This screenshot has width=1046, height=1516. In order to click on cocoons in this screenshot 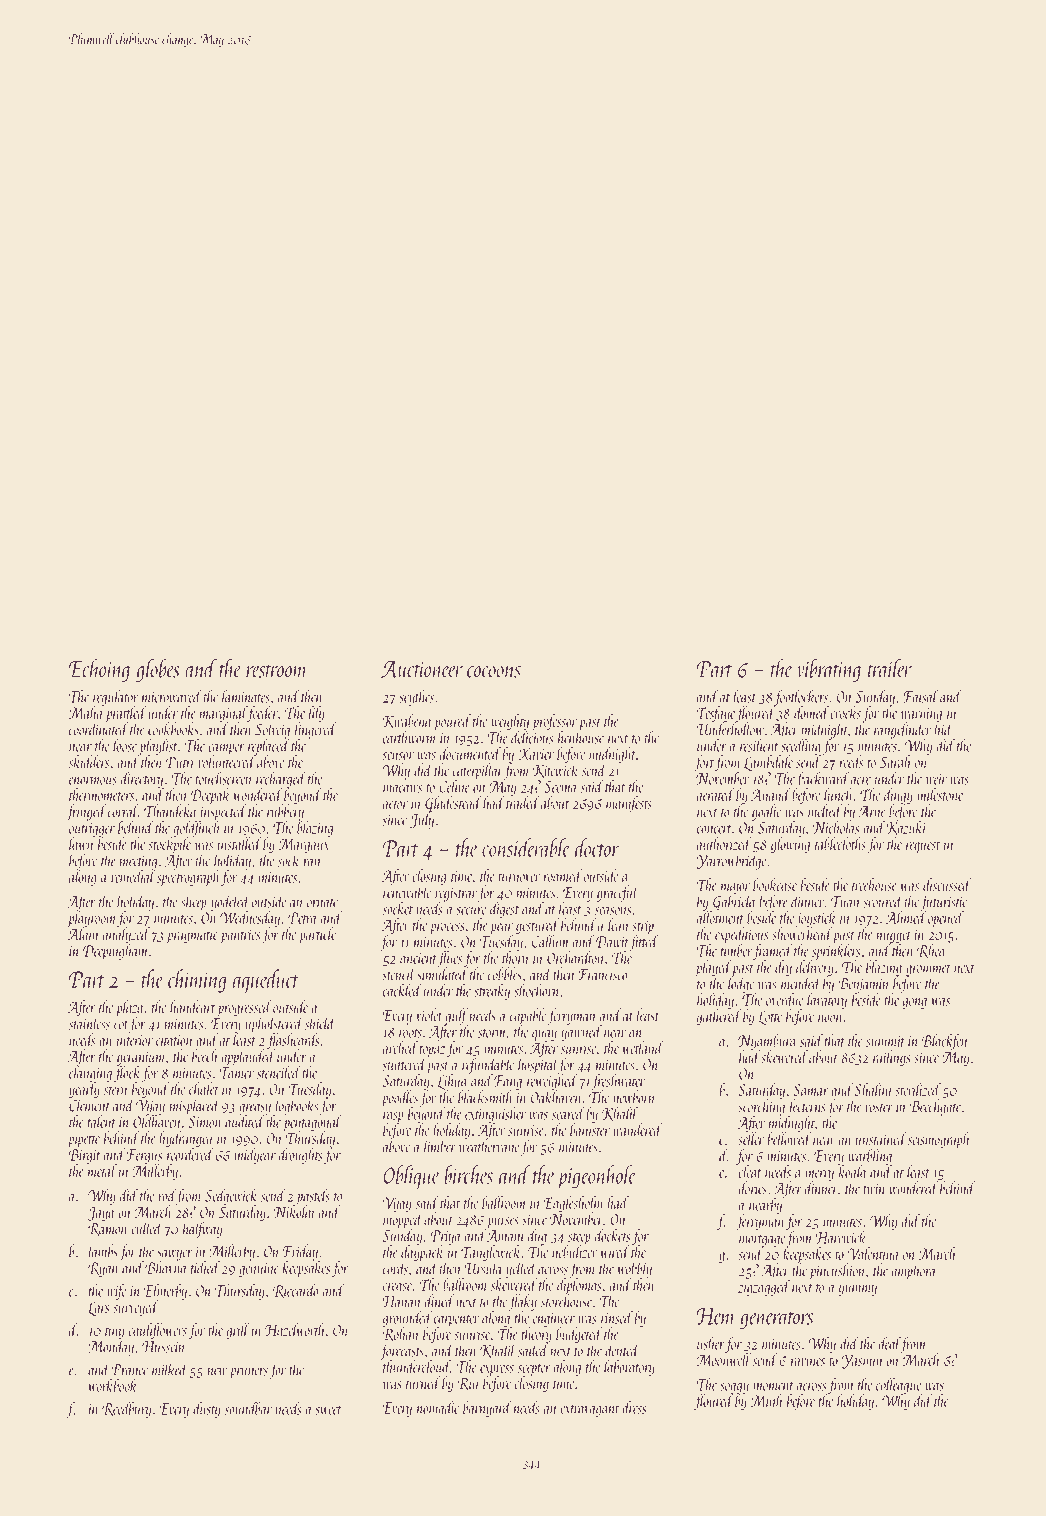, I will do `click(494, 672)`.
